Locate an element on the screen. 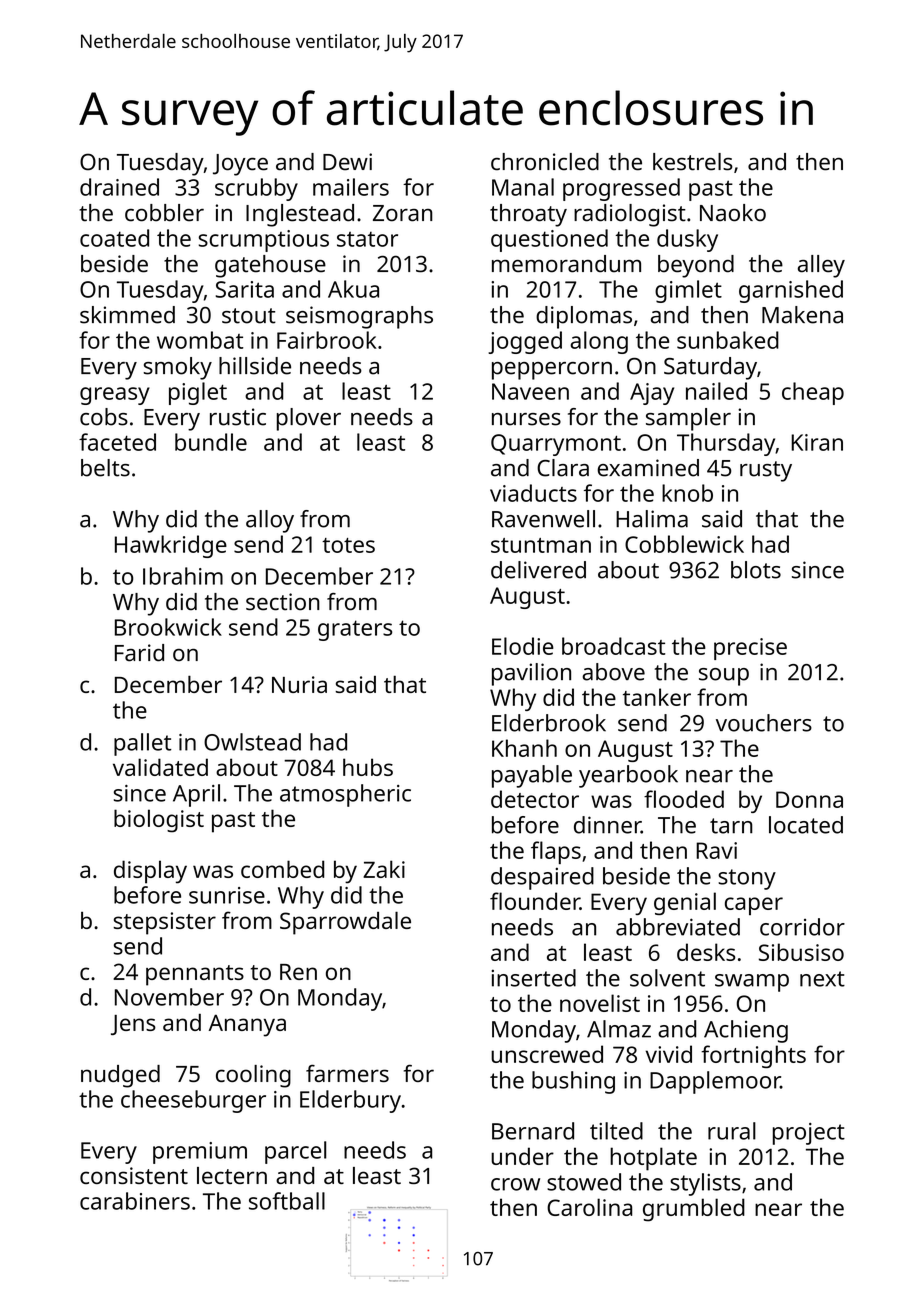  Dewi is located at coordinates (347, 162).
